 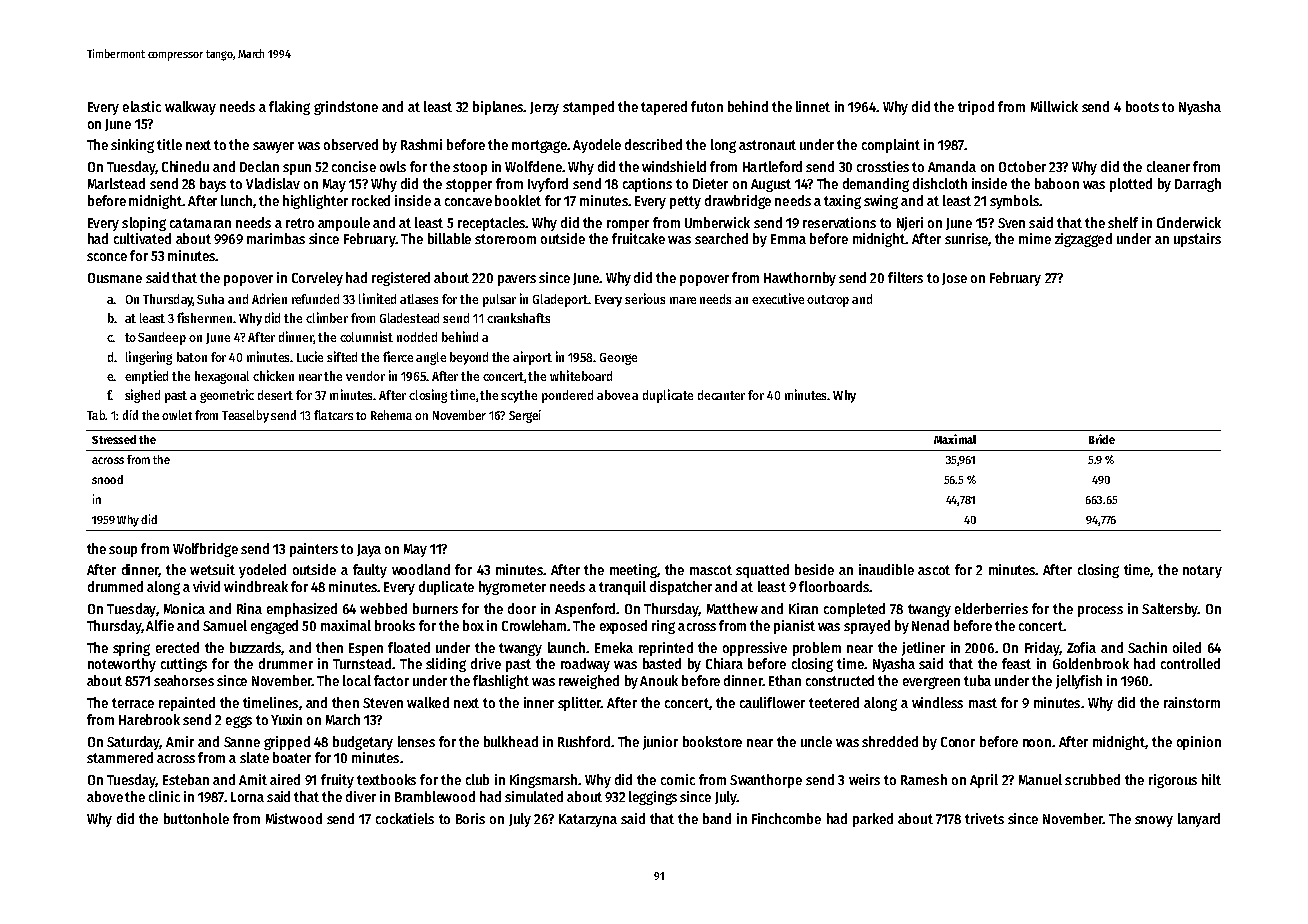 I want to click on lanyard, so click(x=1199, y=820).
